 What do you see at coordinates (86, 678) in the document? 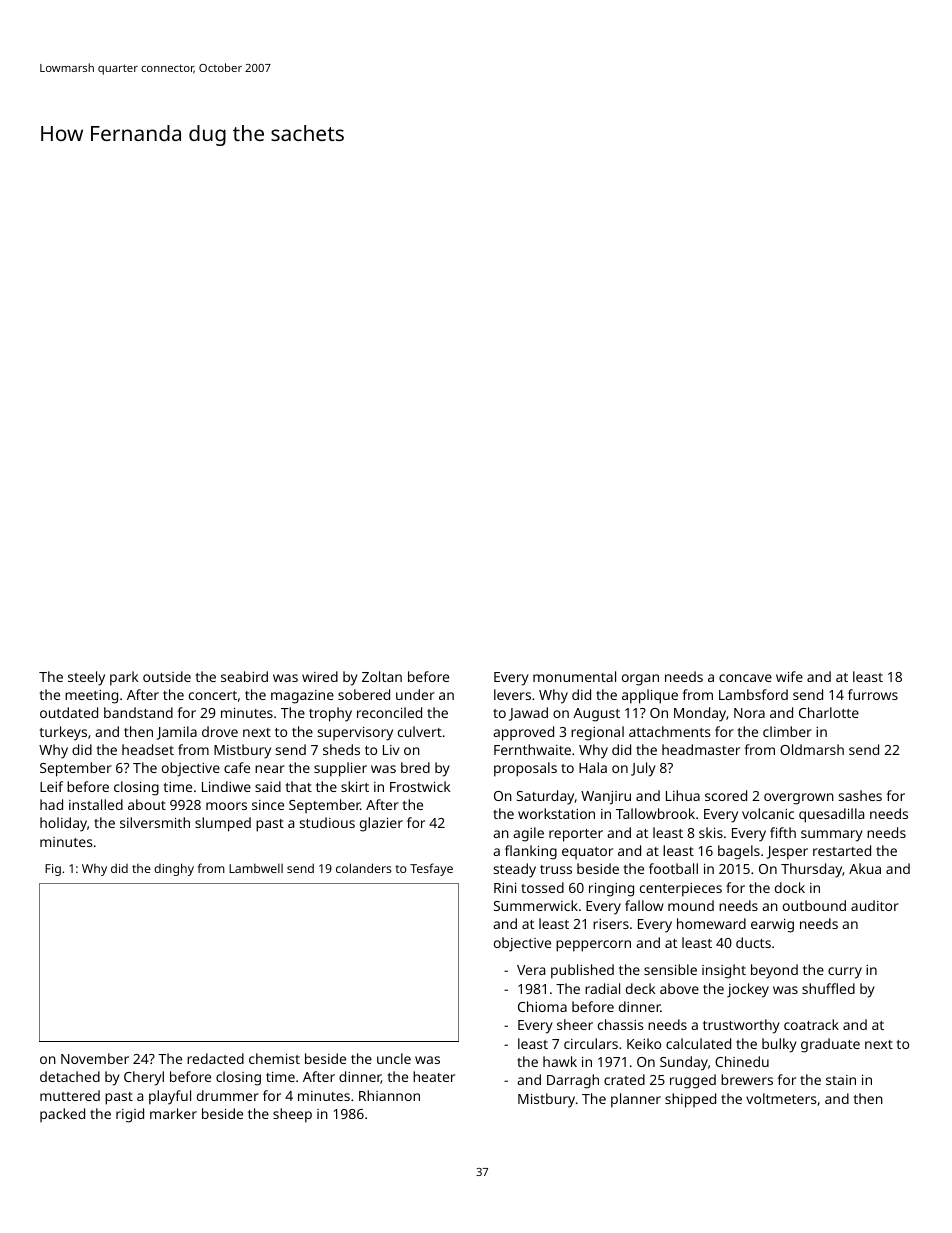
I see `steely` at bounding box center [86, 678].
